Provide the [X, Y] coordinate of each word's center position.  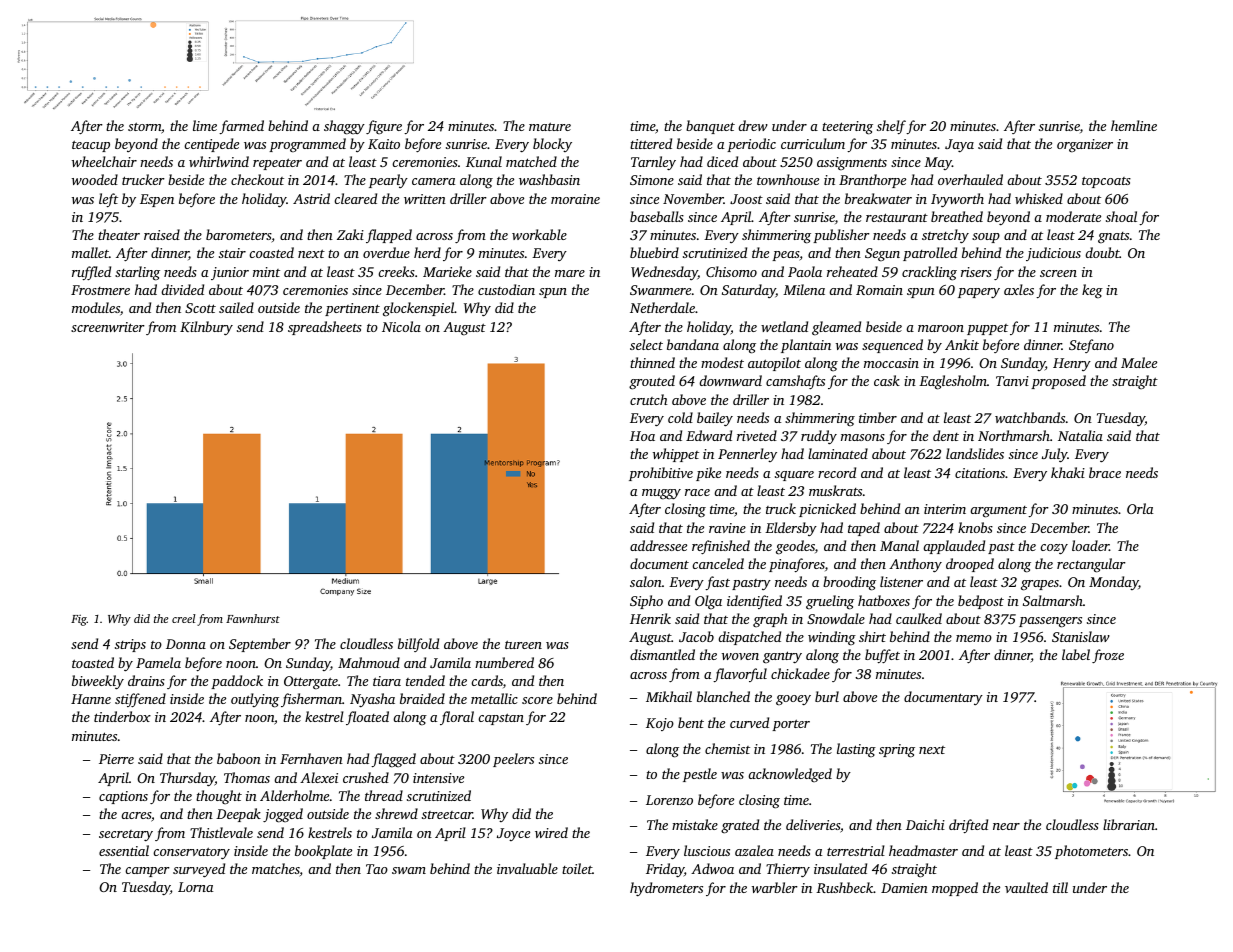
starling [137, 273]
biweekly [98, 682]
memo [974, 638]
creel [184, 618]
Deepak [238, 815]
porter [791, 725]
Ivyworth [957, 200]
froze [1108, 656]
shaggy [344, 127]
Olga [708, 602]
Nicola [401, 326]
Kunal [484, 161]
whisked [1039, 198]
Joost [746, 199]
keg [1092, 291]
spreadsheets [325, 328]
